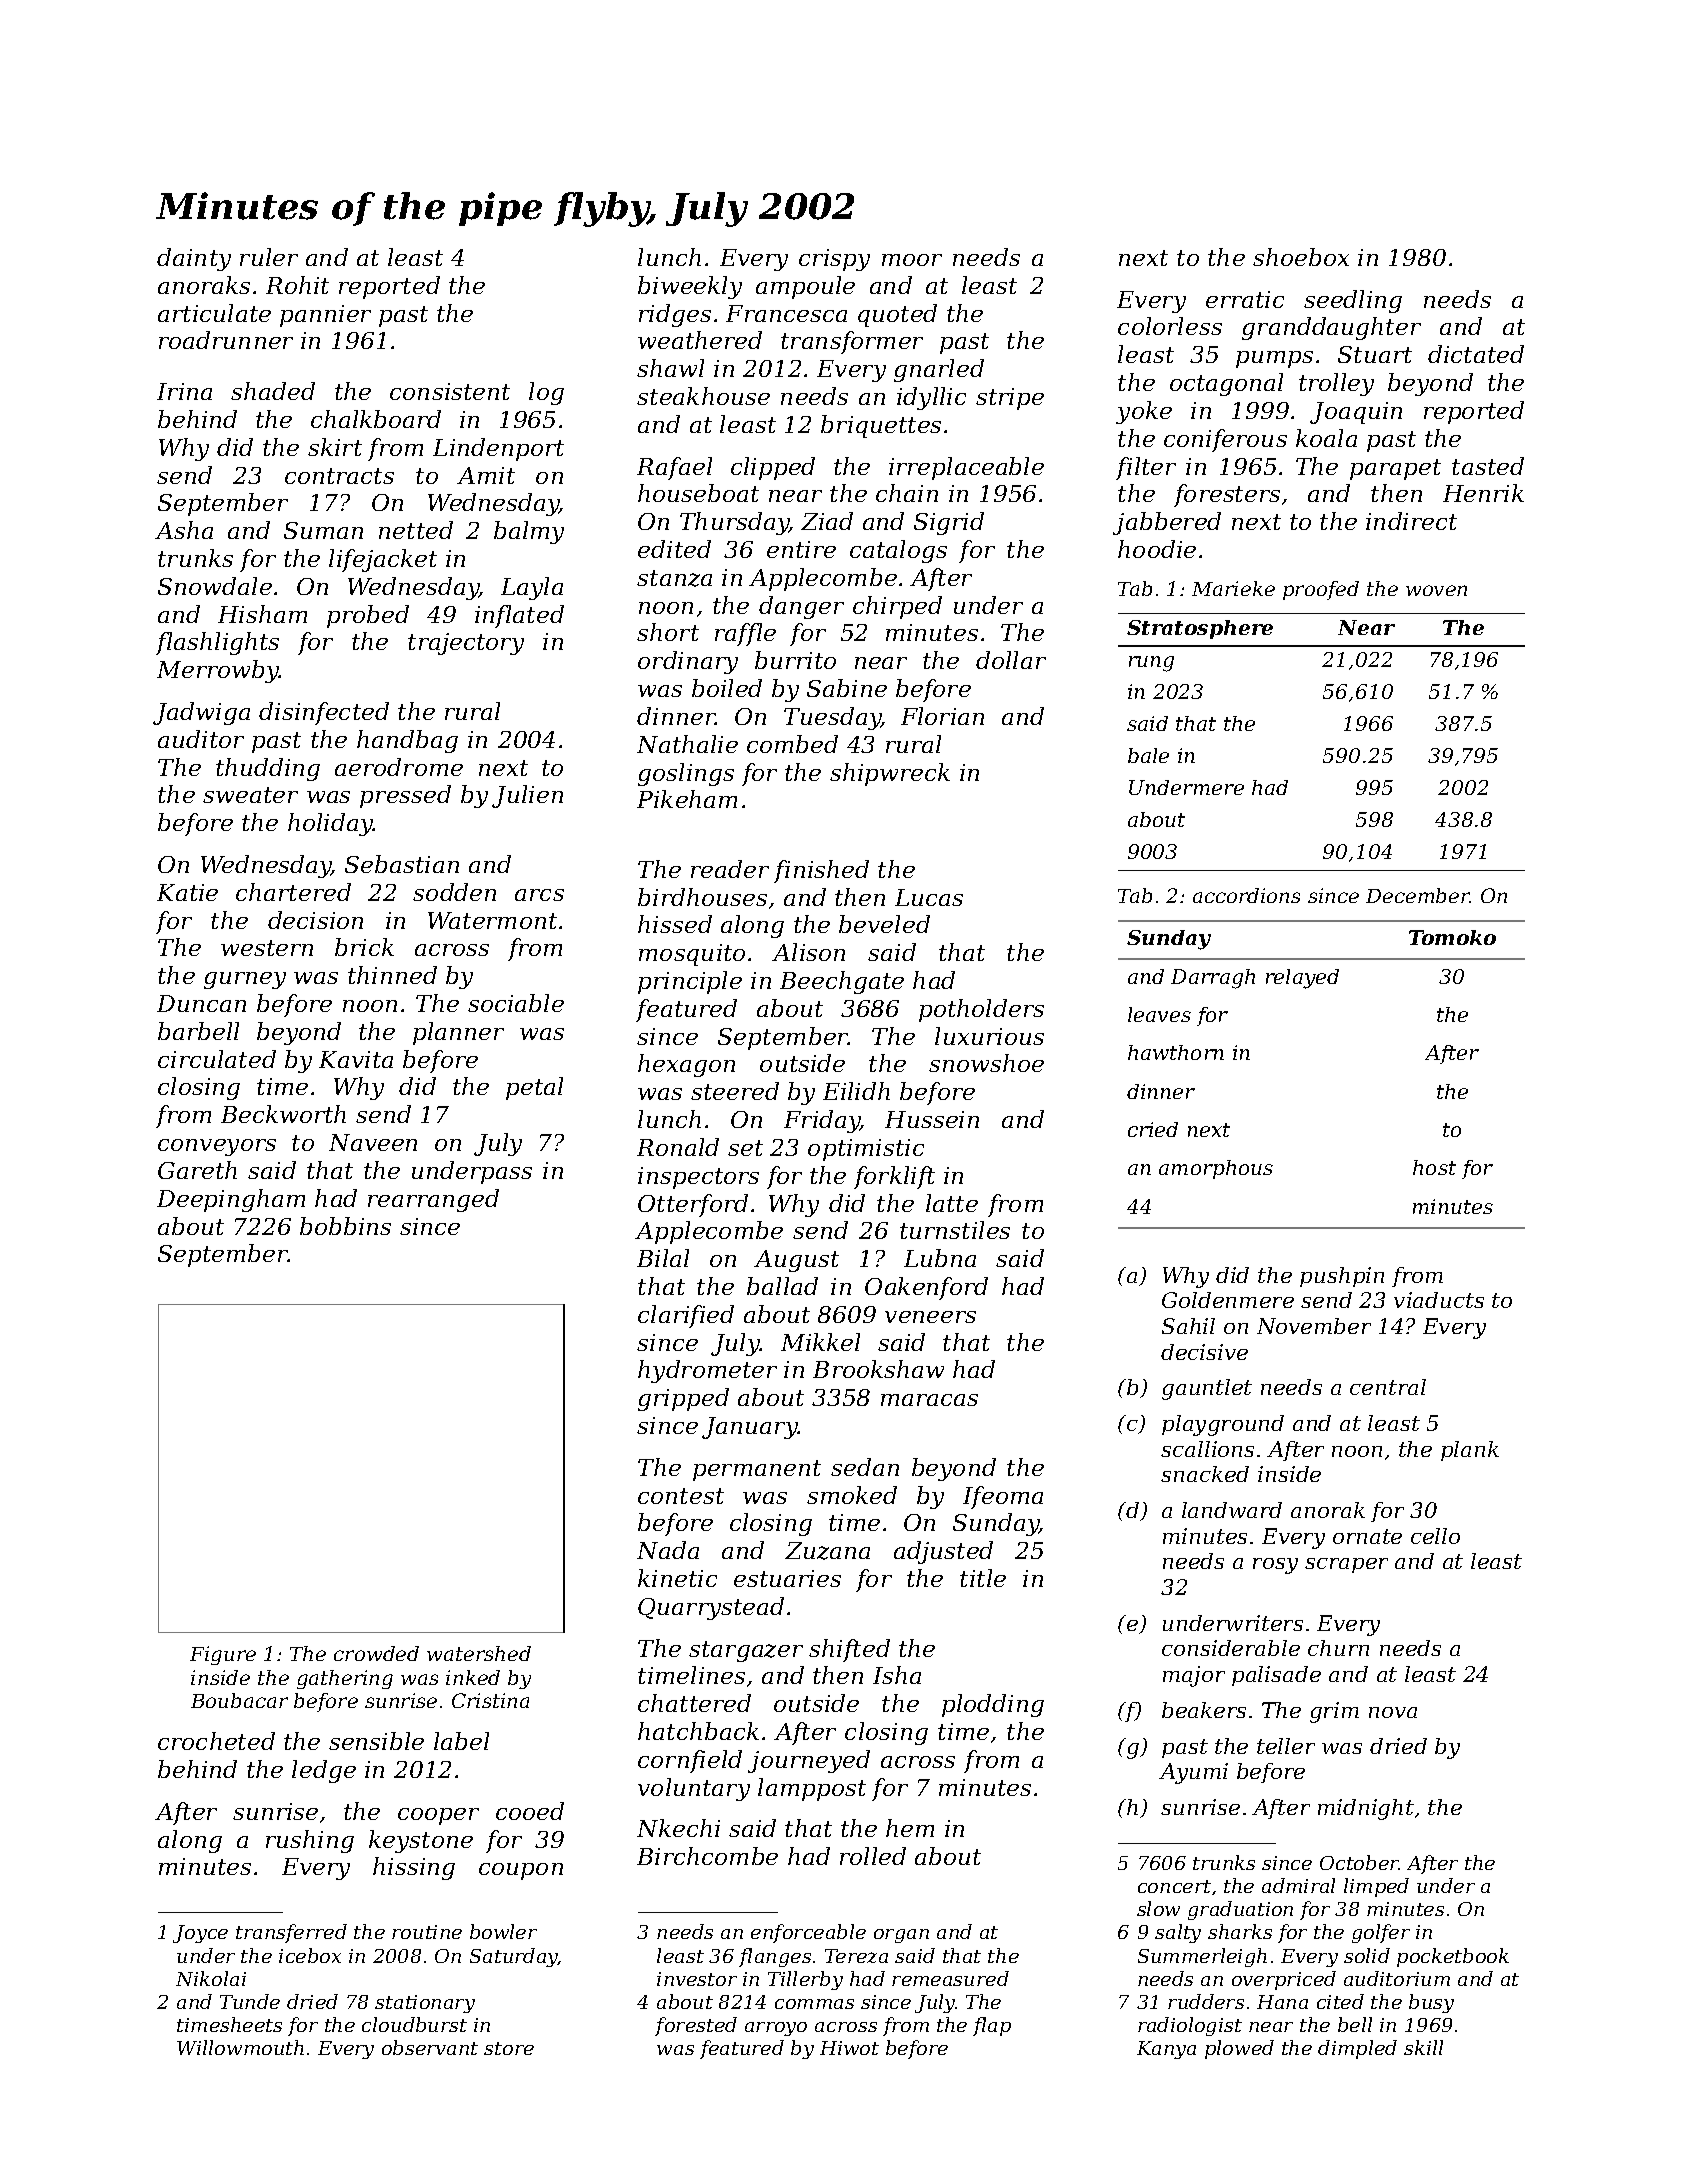  What do you see at coordinates (1452, 937) in the document?
I see `Tomoko` at bounding box center [1452, 937].
